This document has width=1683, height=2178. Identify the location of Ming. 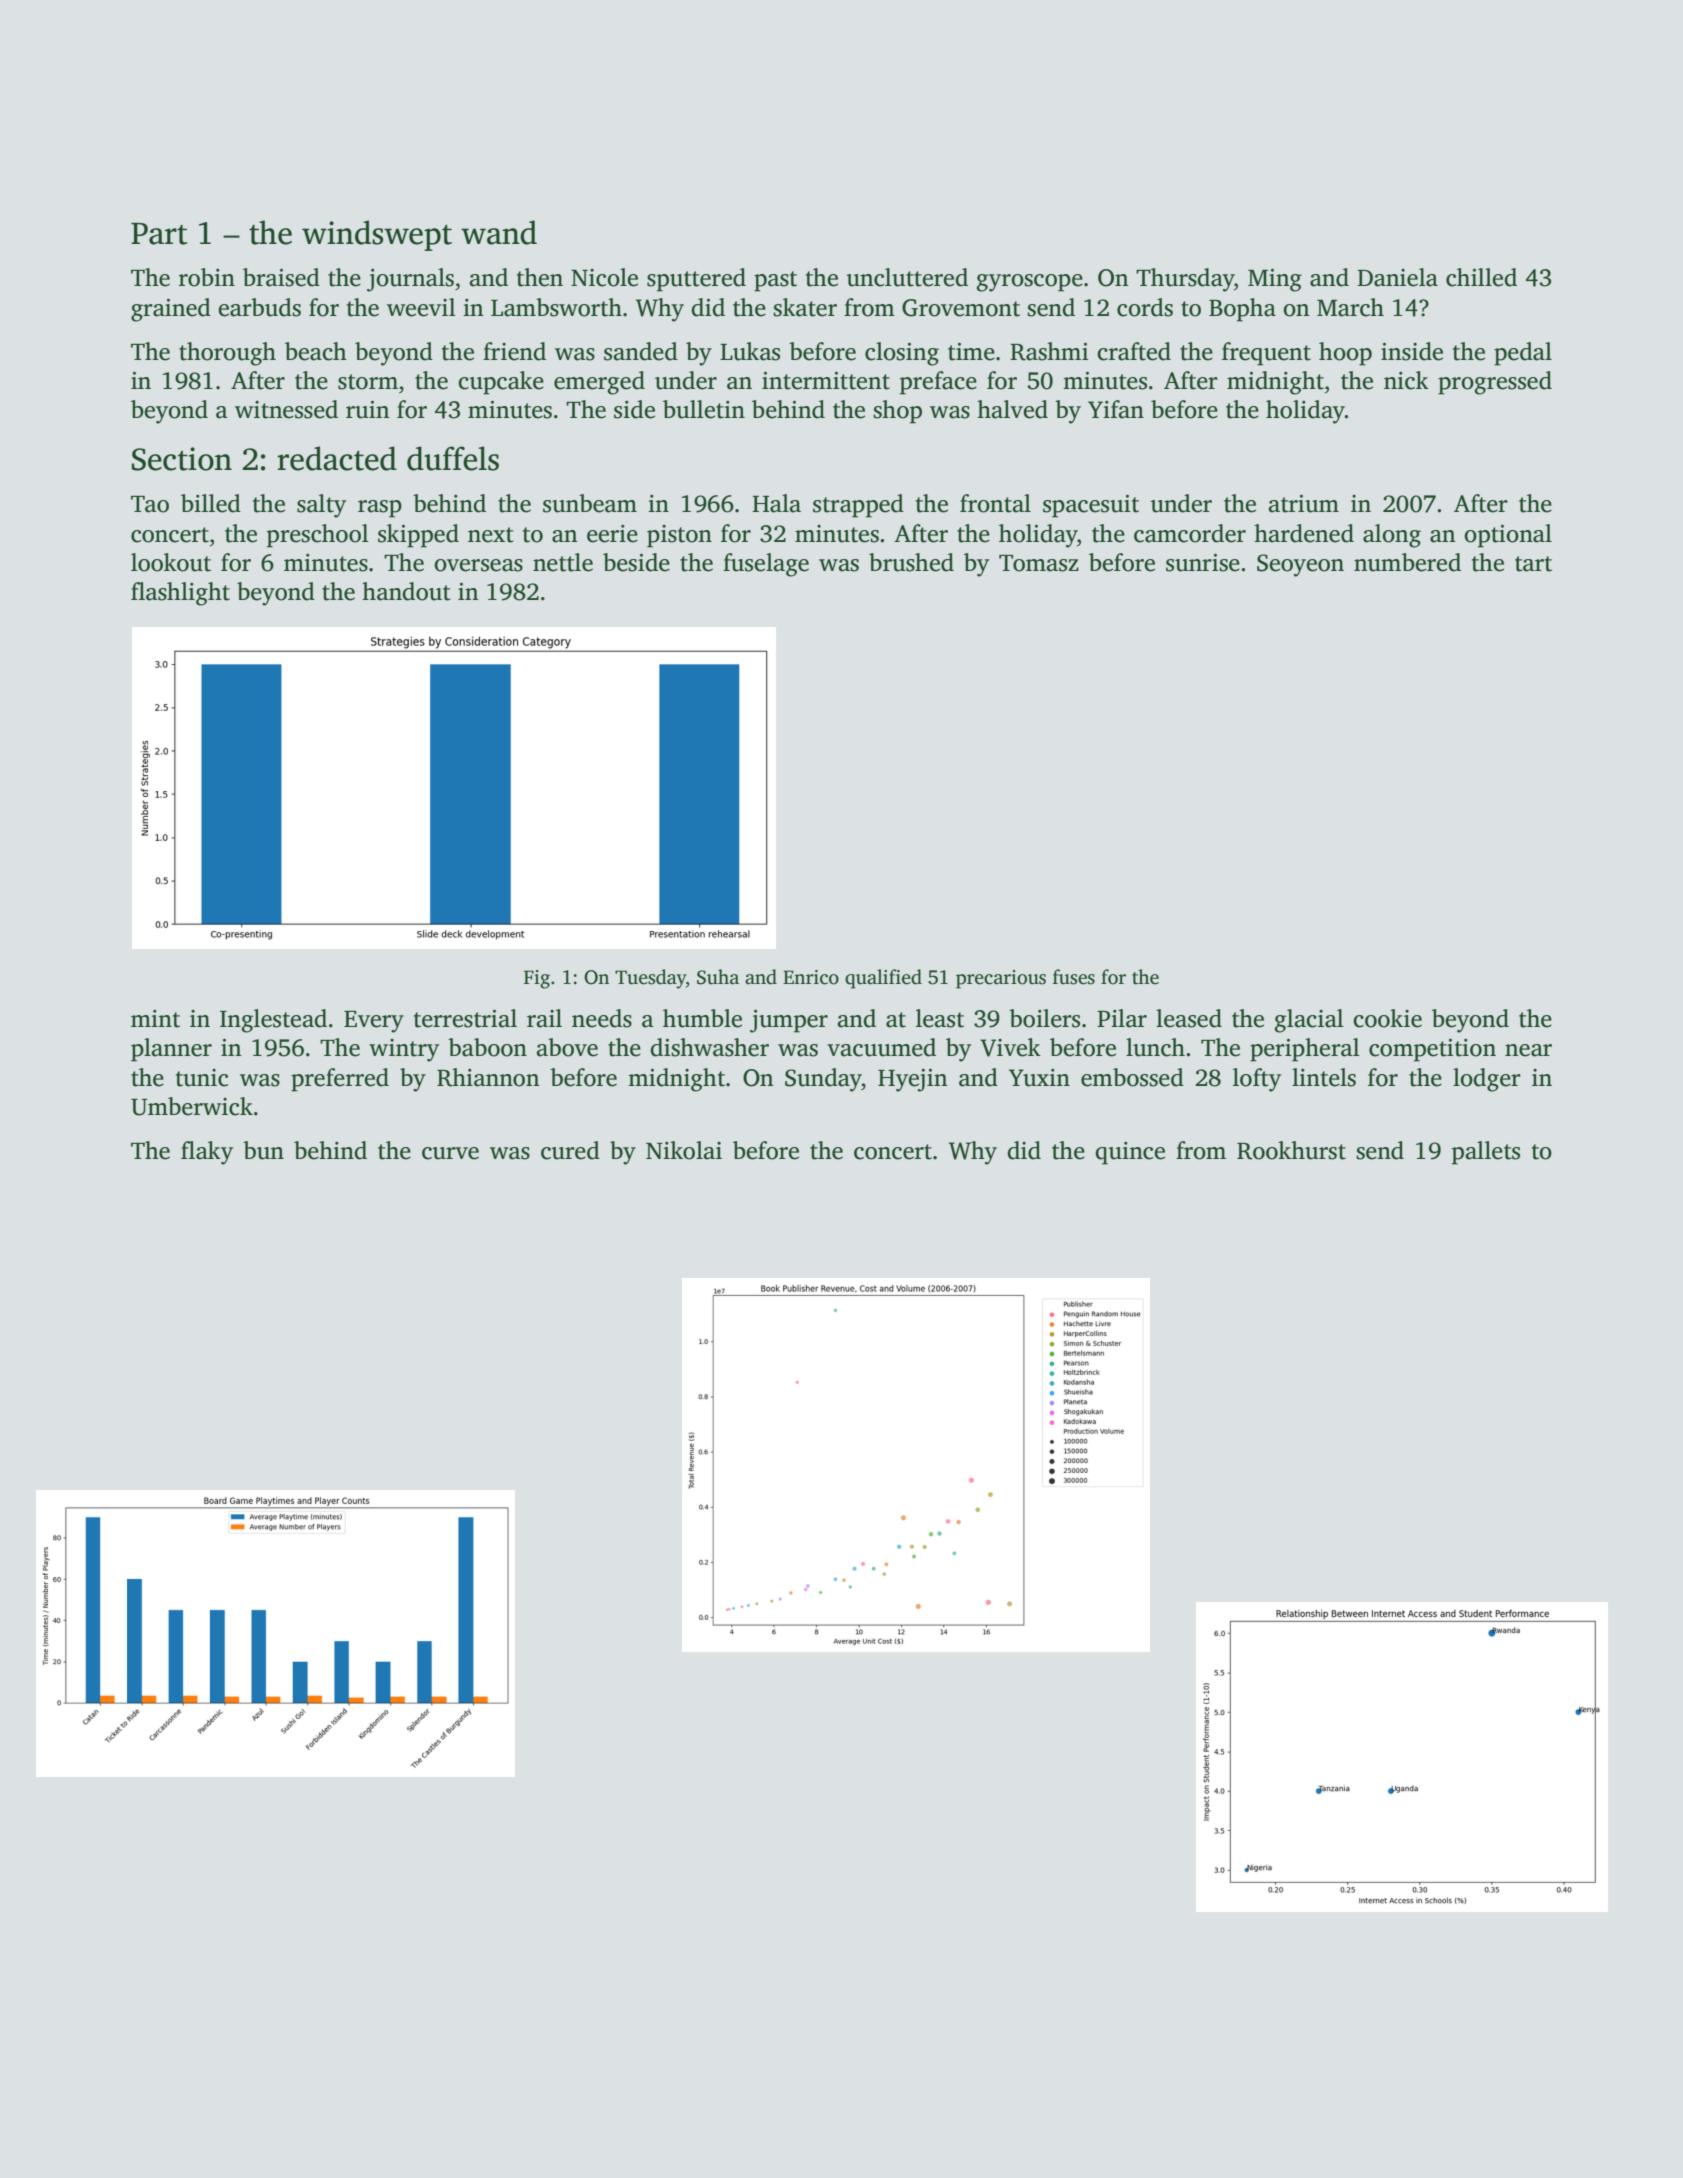
(1275, 280).
